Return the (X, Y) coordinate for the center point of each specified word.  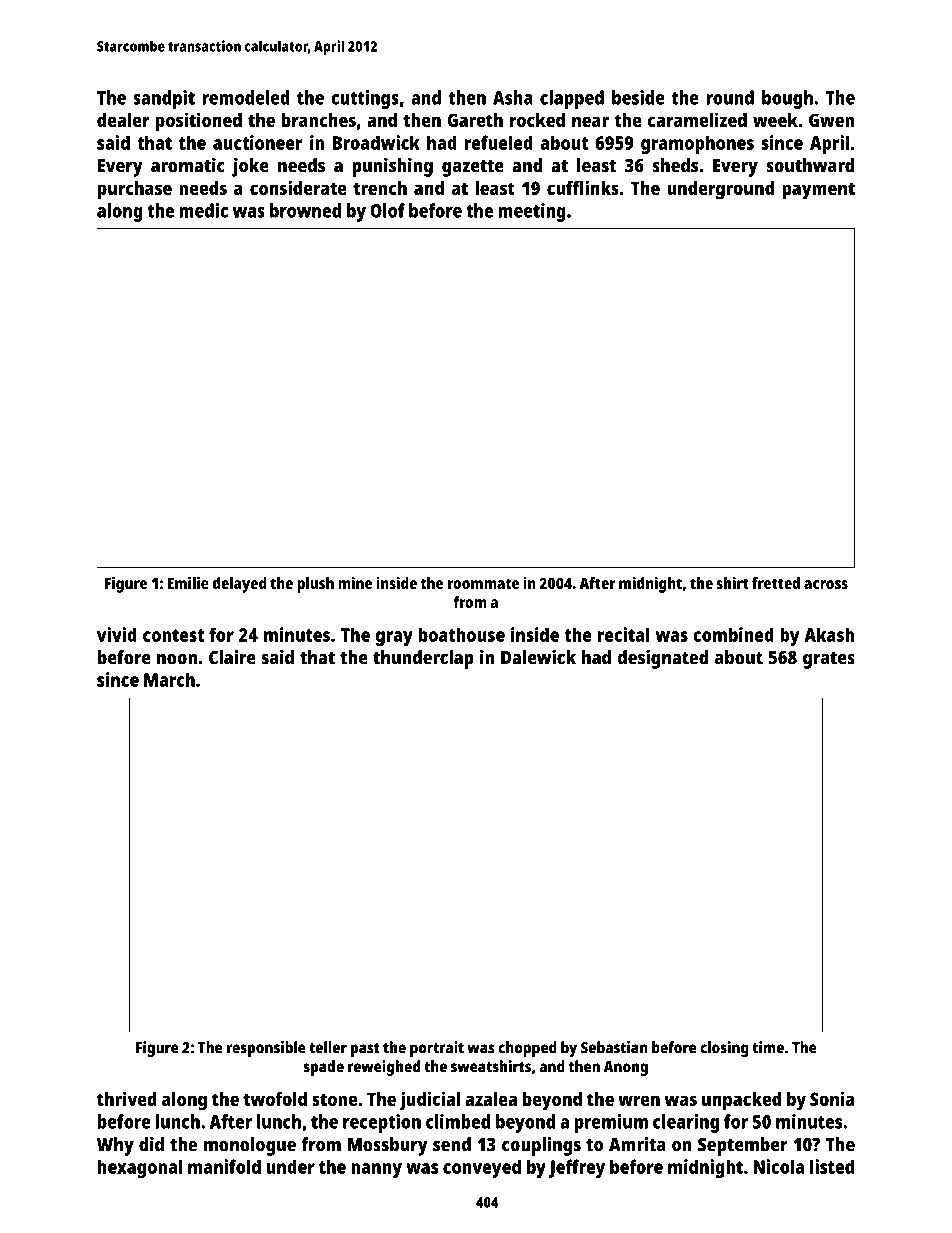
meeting (532, 212)
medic (203, 210)
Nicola (778, 1166)
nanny (376, 1170)
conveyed (482, 1168)
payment (818, 191)
